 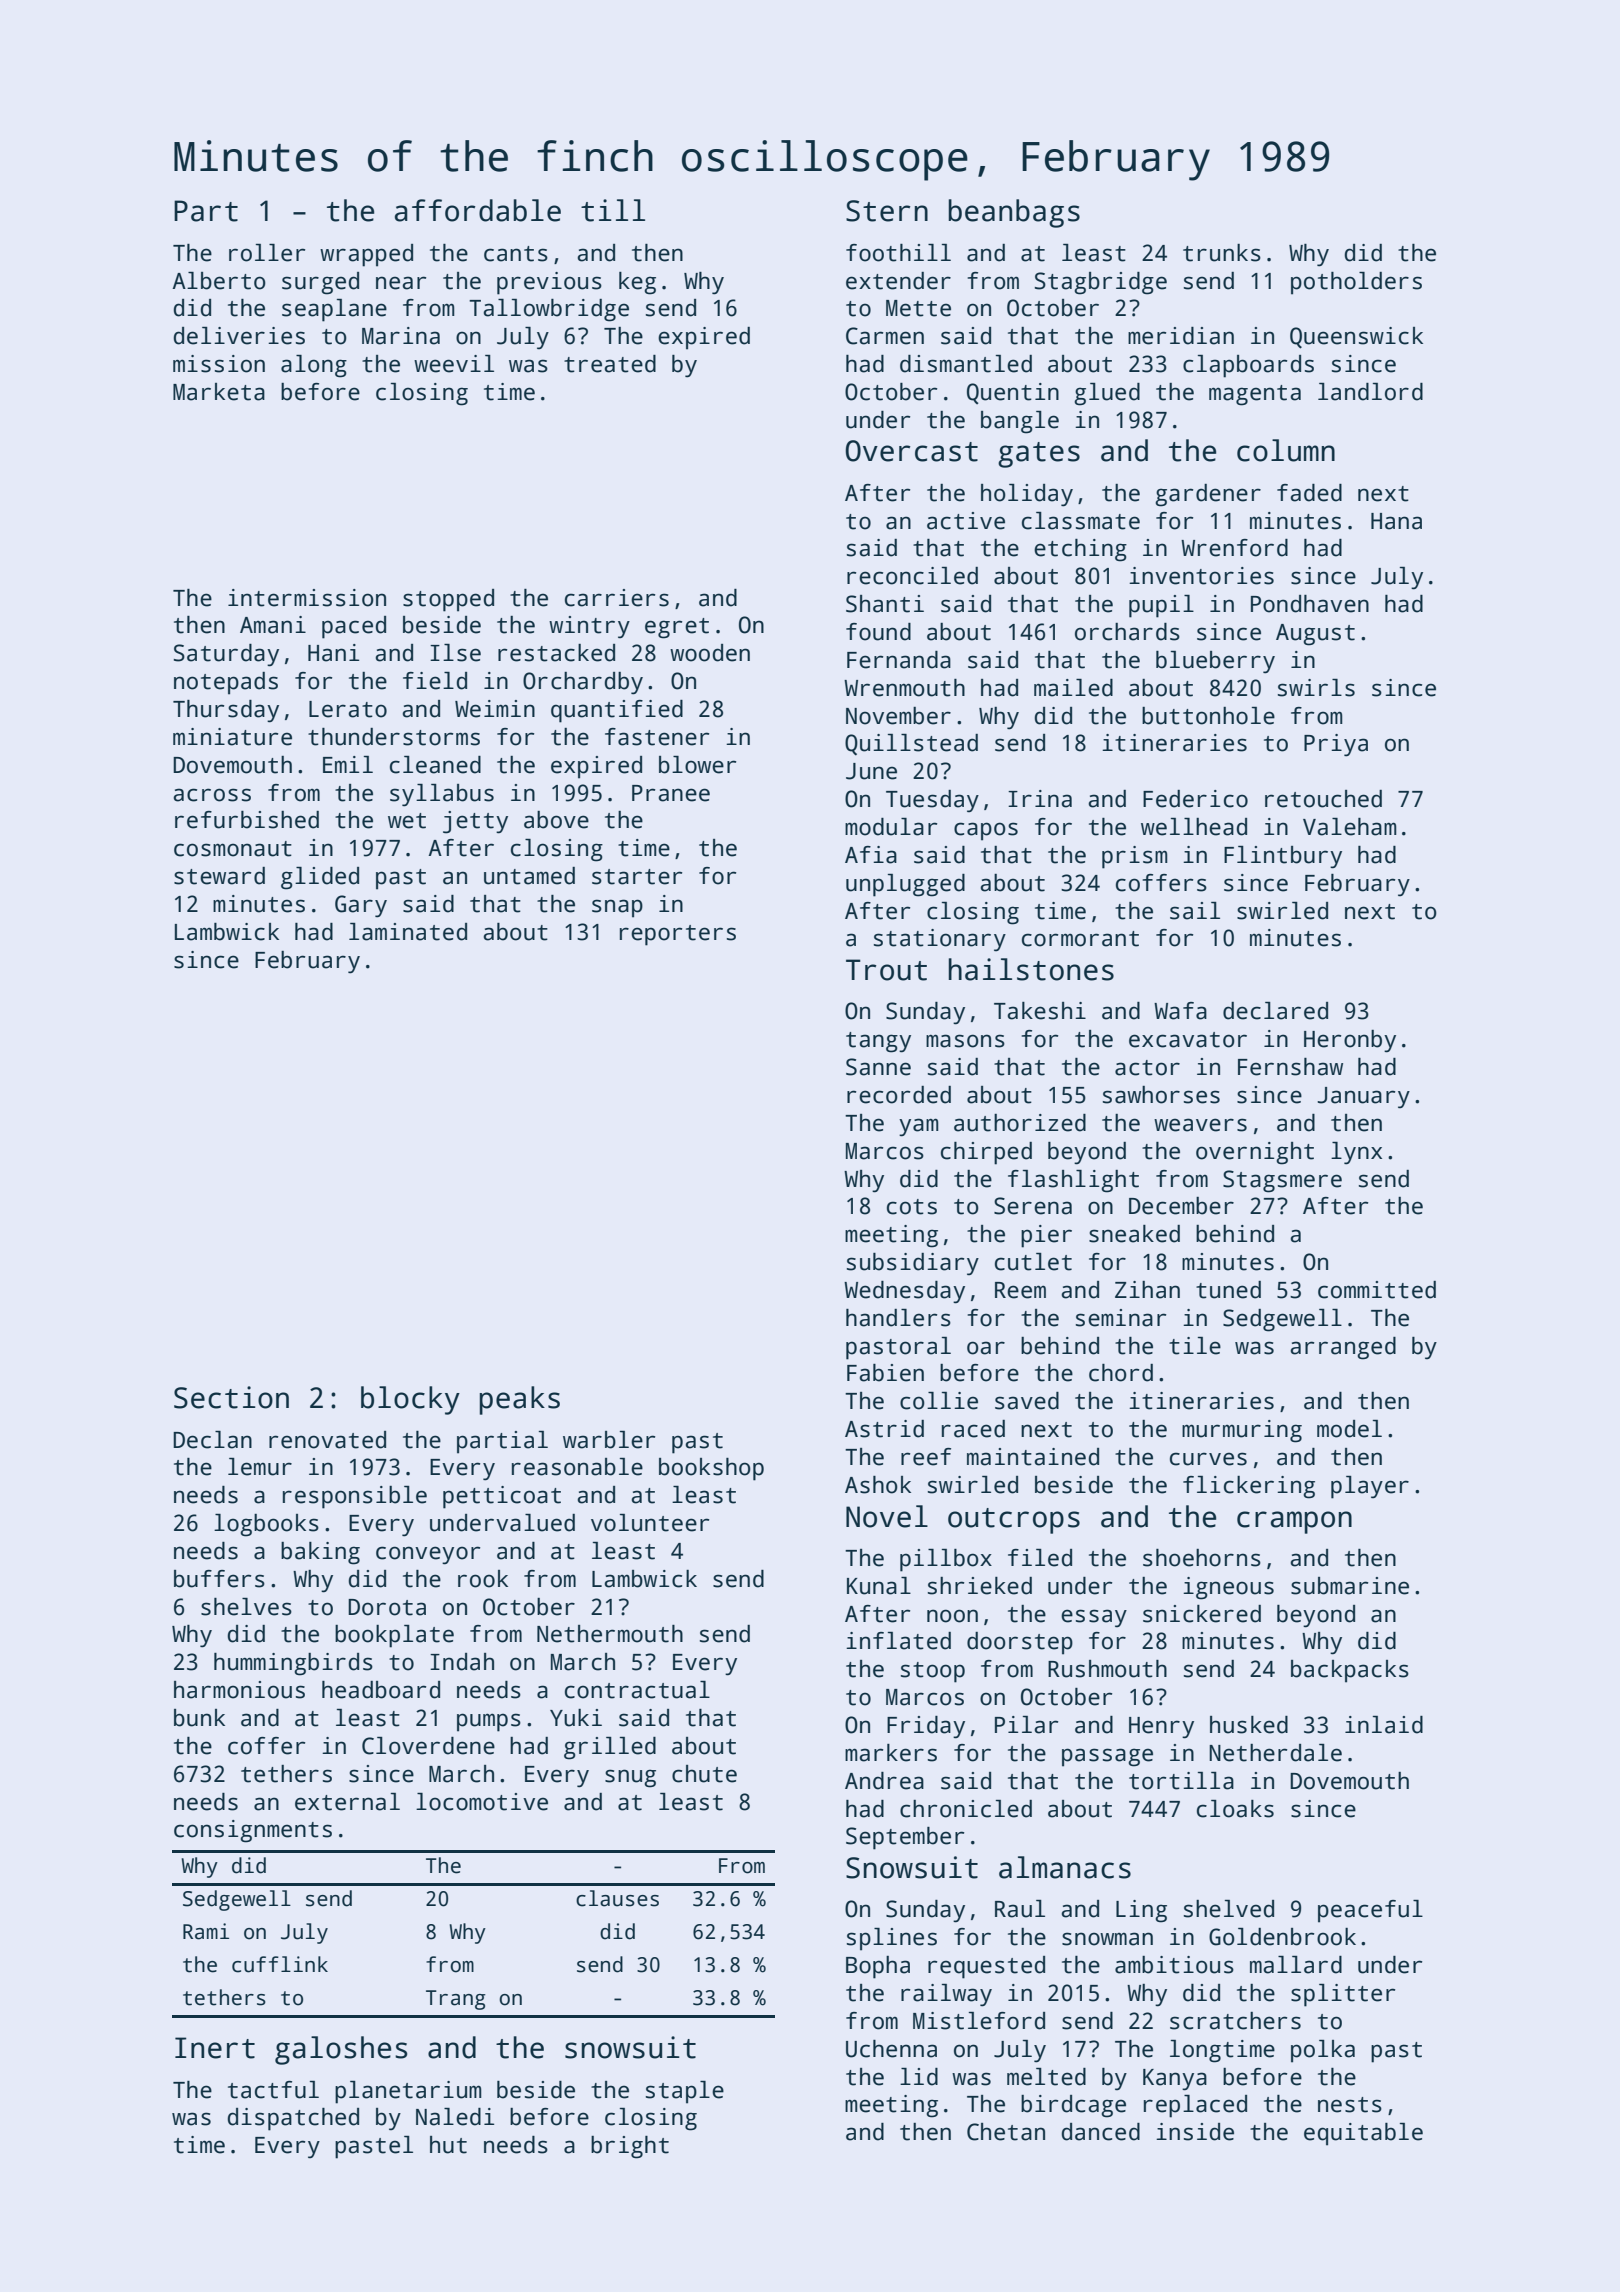 What do you see at coordinates (1275, 1753) in the page?
I see `Netherdale` at bounding box center [1275, 1753].
